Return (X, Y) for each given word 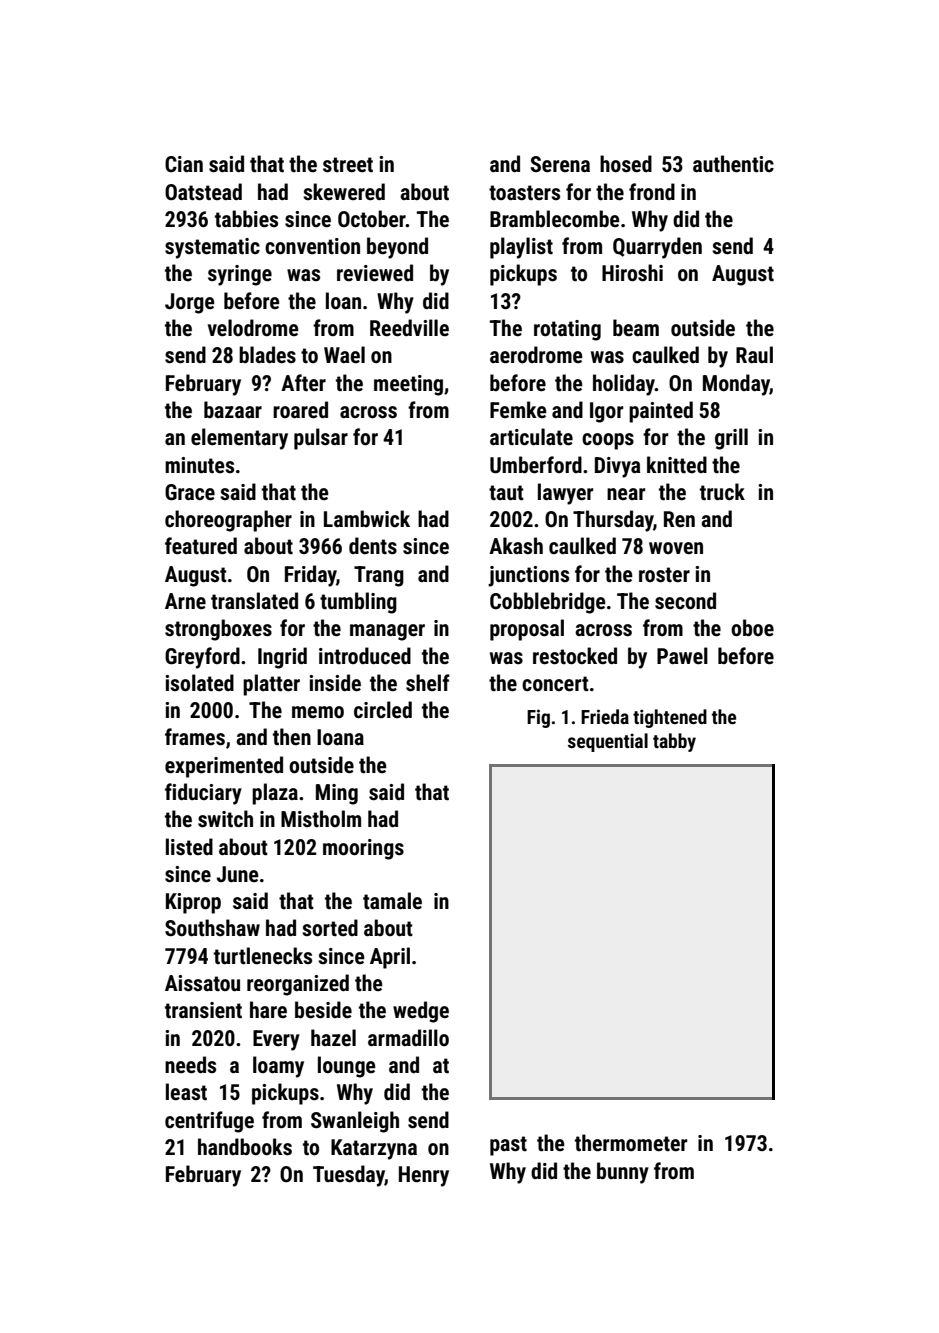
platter (271, 685)
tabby (674, 742)
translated (254, 601)
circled (383, 709)
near (626, 494)
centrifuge (209, 1122)
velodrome (253, 328)
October (372, 218)
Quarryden (657, 248)
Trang (379, 576)
